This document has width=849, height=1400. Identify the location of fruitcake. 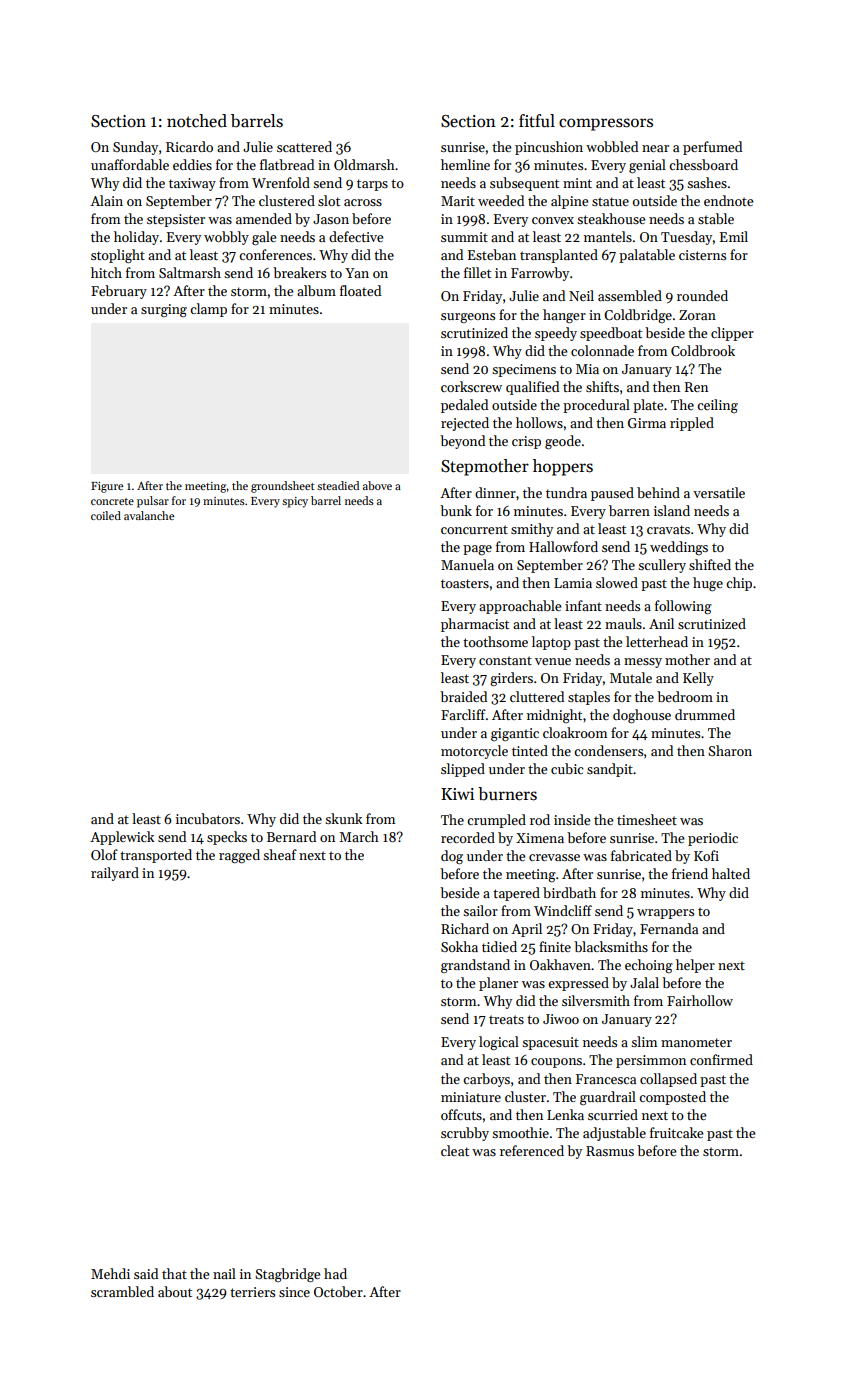
(676, 1132).
